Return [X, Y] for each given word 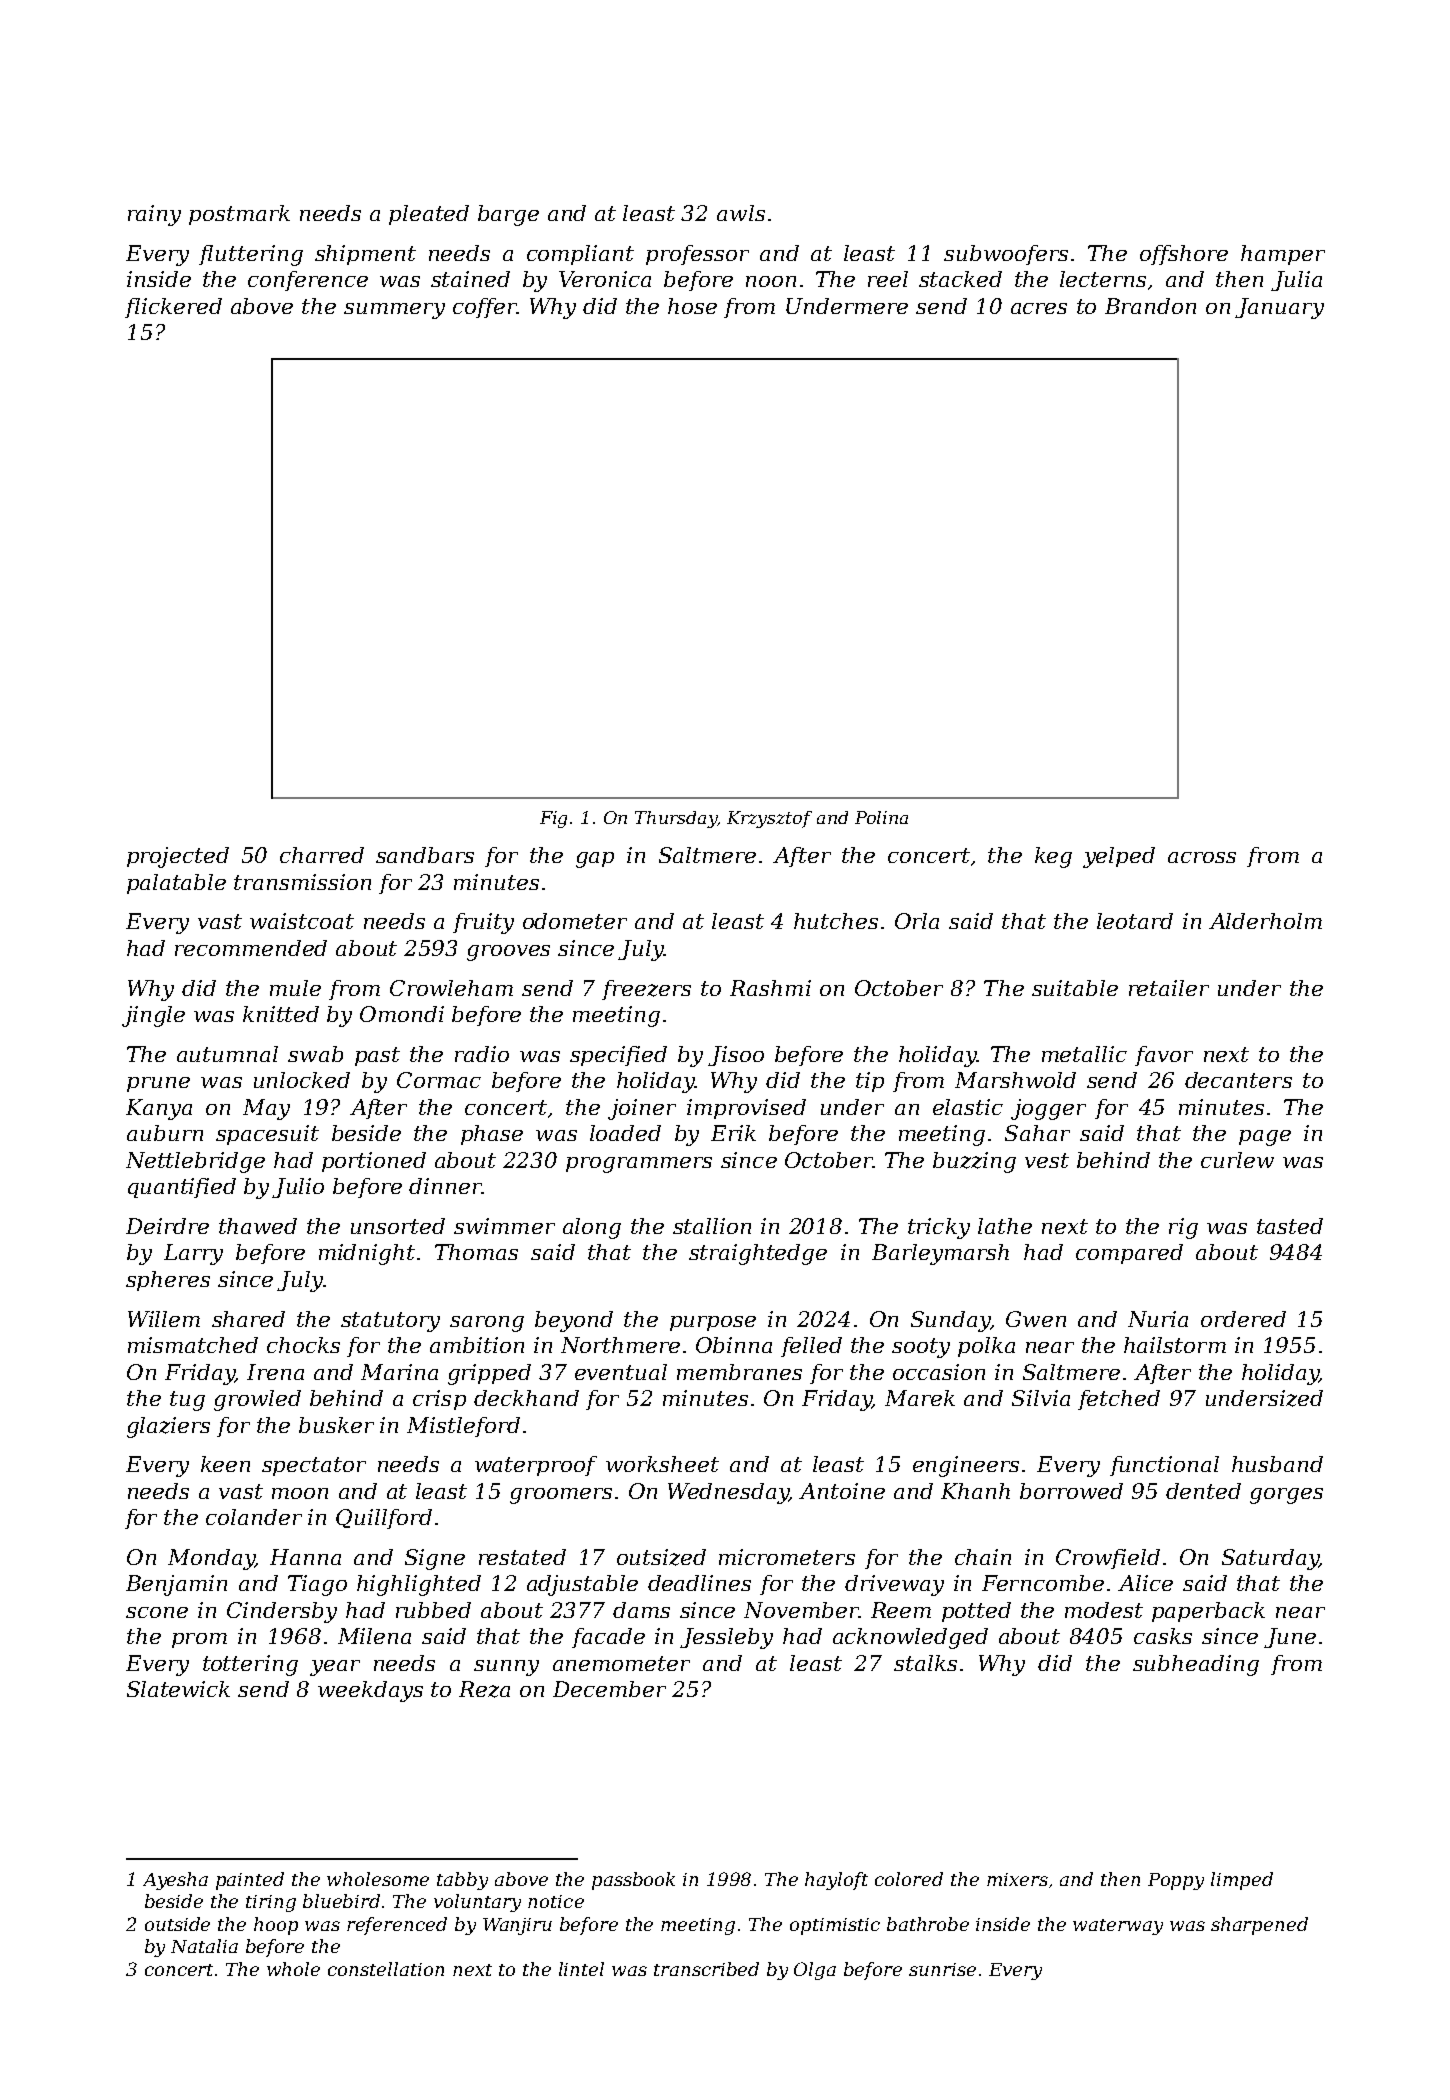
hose [692, 306]
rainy [154, 215]
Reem [901, 1610]
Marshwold [1015, 1080]
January [1279, 308]
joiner [642, 1109]
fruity [483, 923]
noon [771, 281]
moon [300, 1493]
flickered [173, 308]
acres [1039, 308]
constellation [386, 1969]
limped [1242, 1881]
